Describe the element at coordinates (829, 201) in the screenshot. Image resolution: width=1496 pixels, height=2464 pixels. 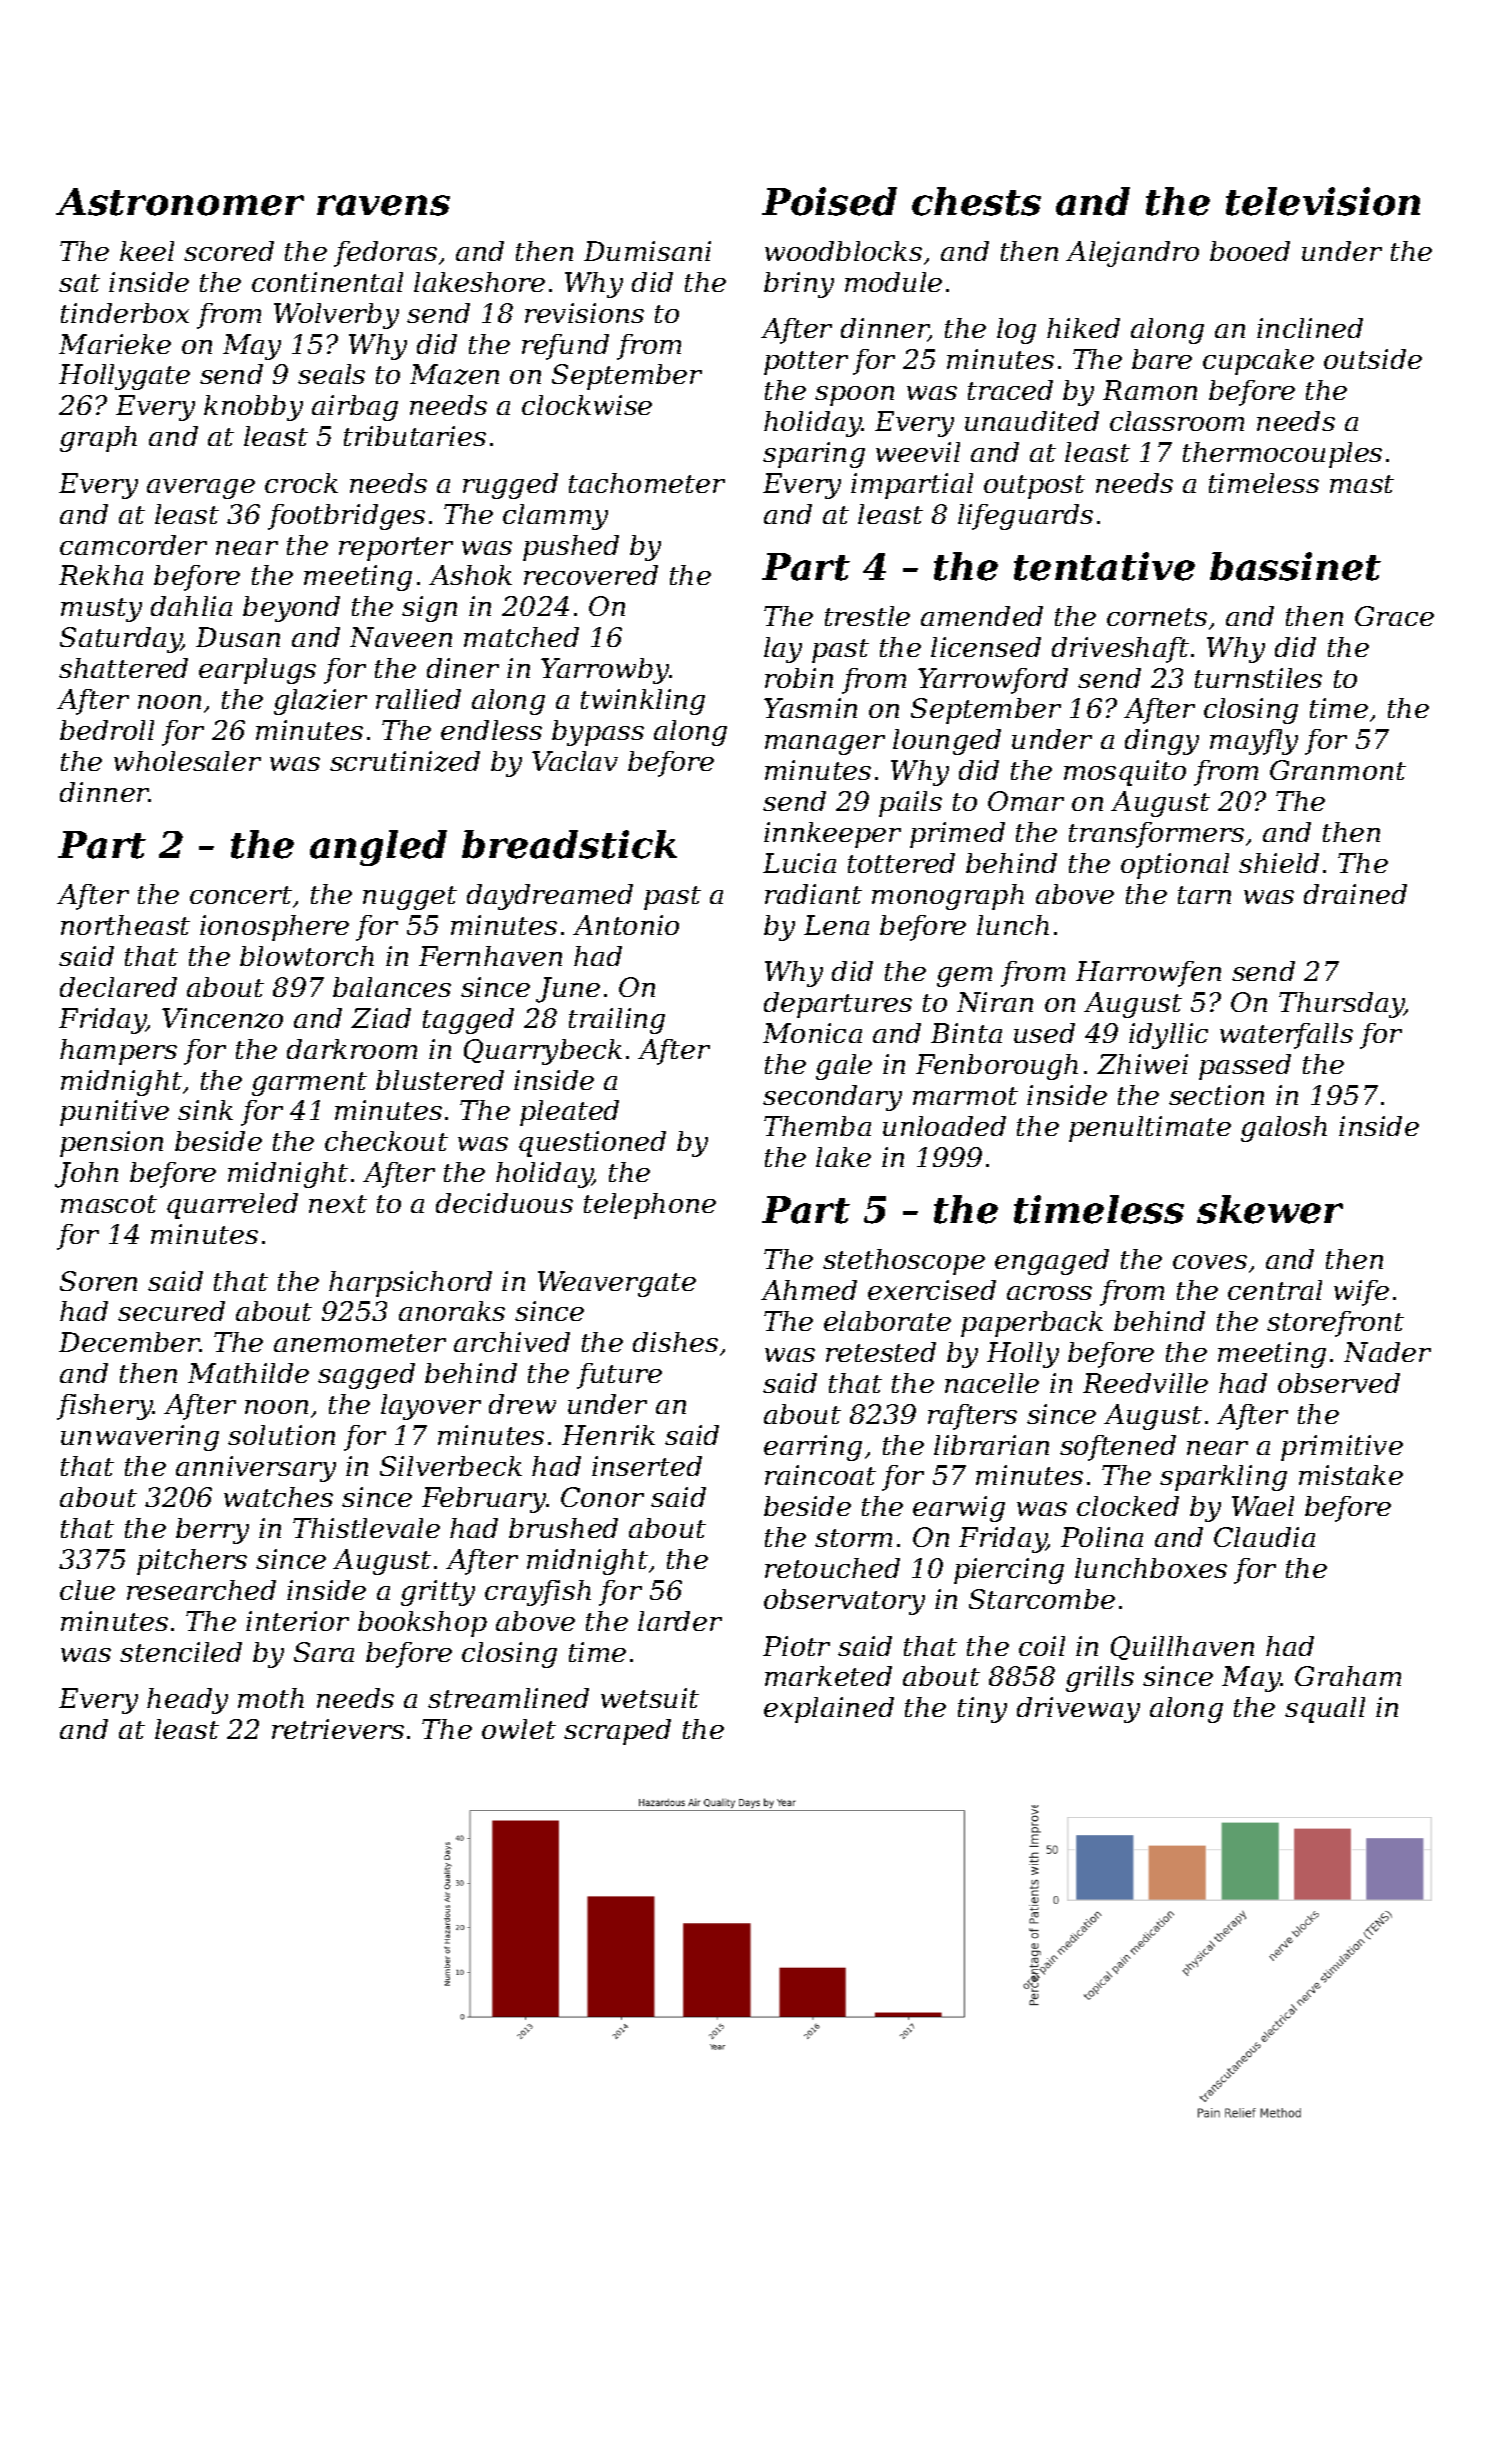
I see `Poised` at that location.
